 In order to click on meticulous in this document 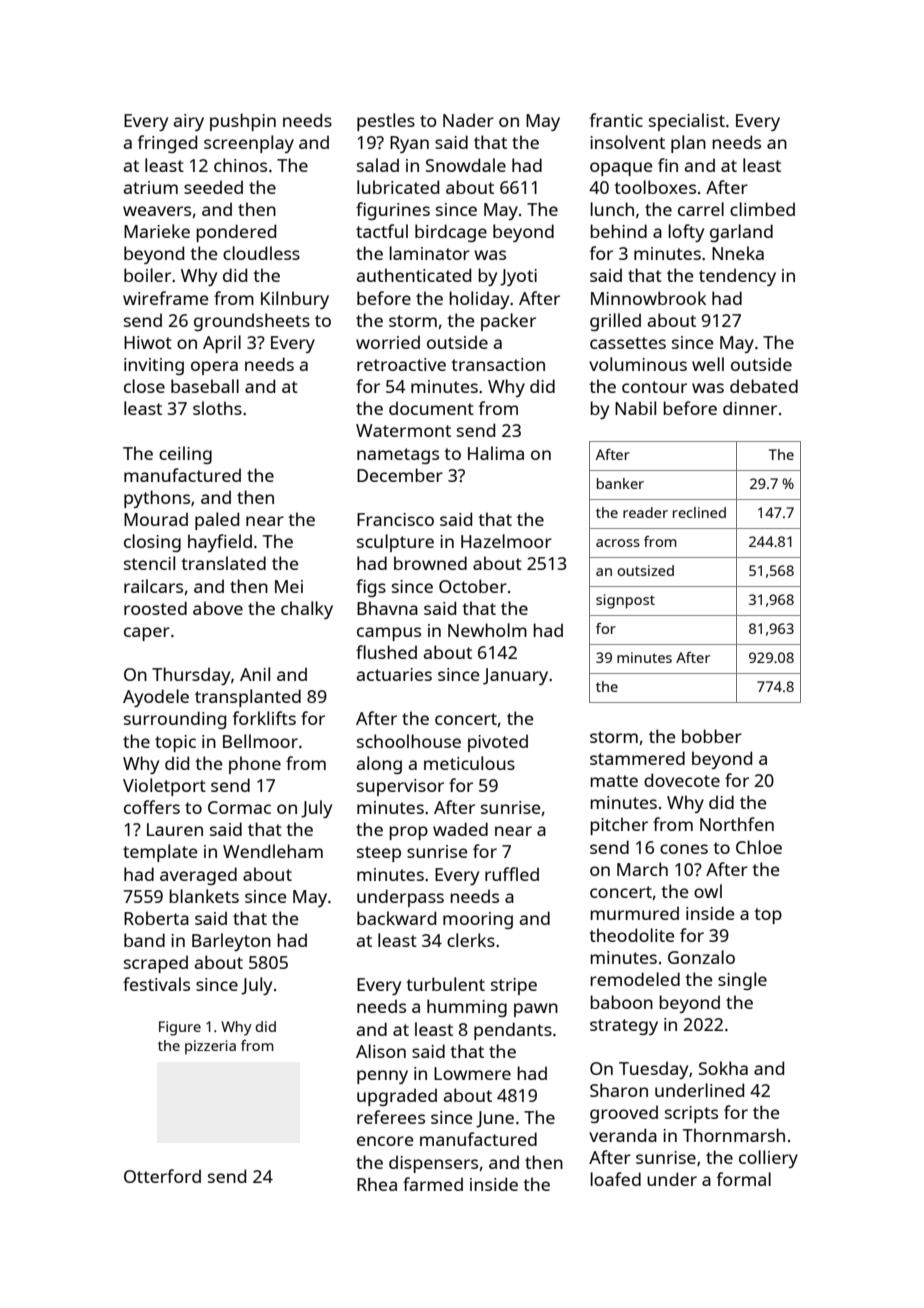, I will do `click(469, 763)`.
